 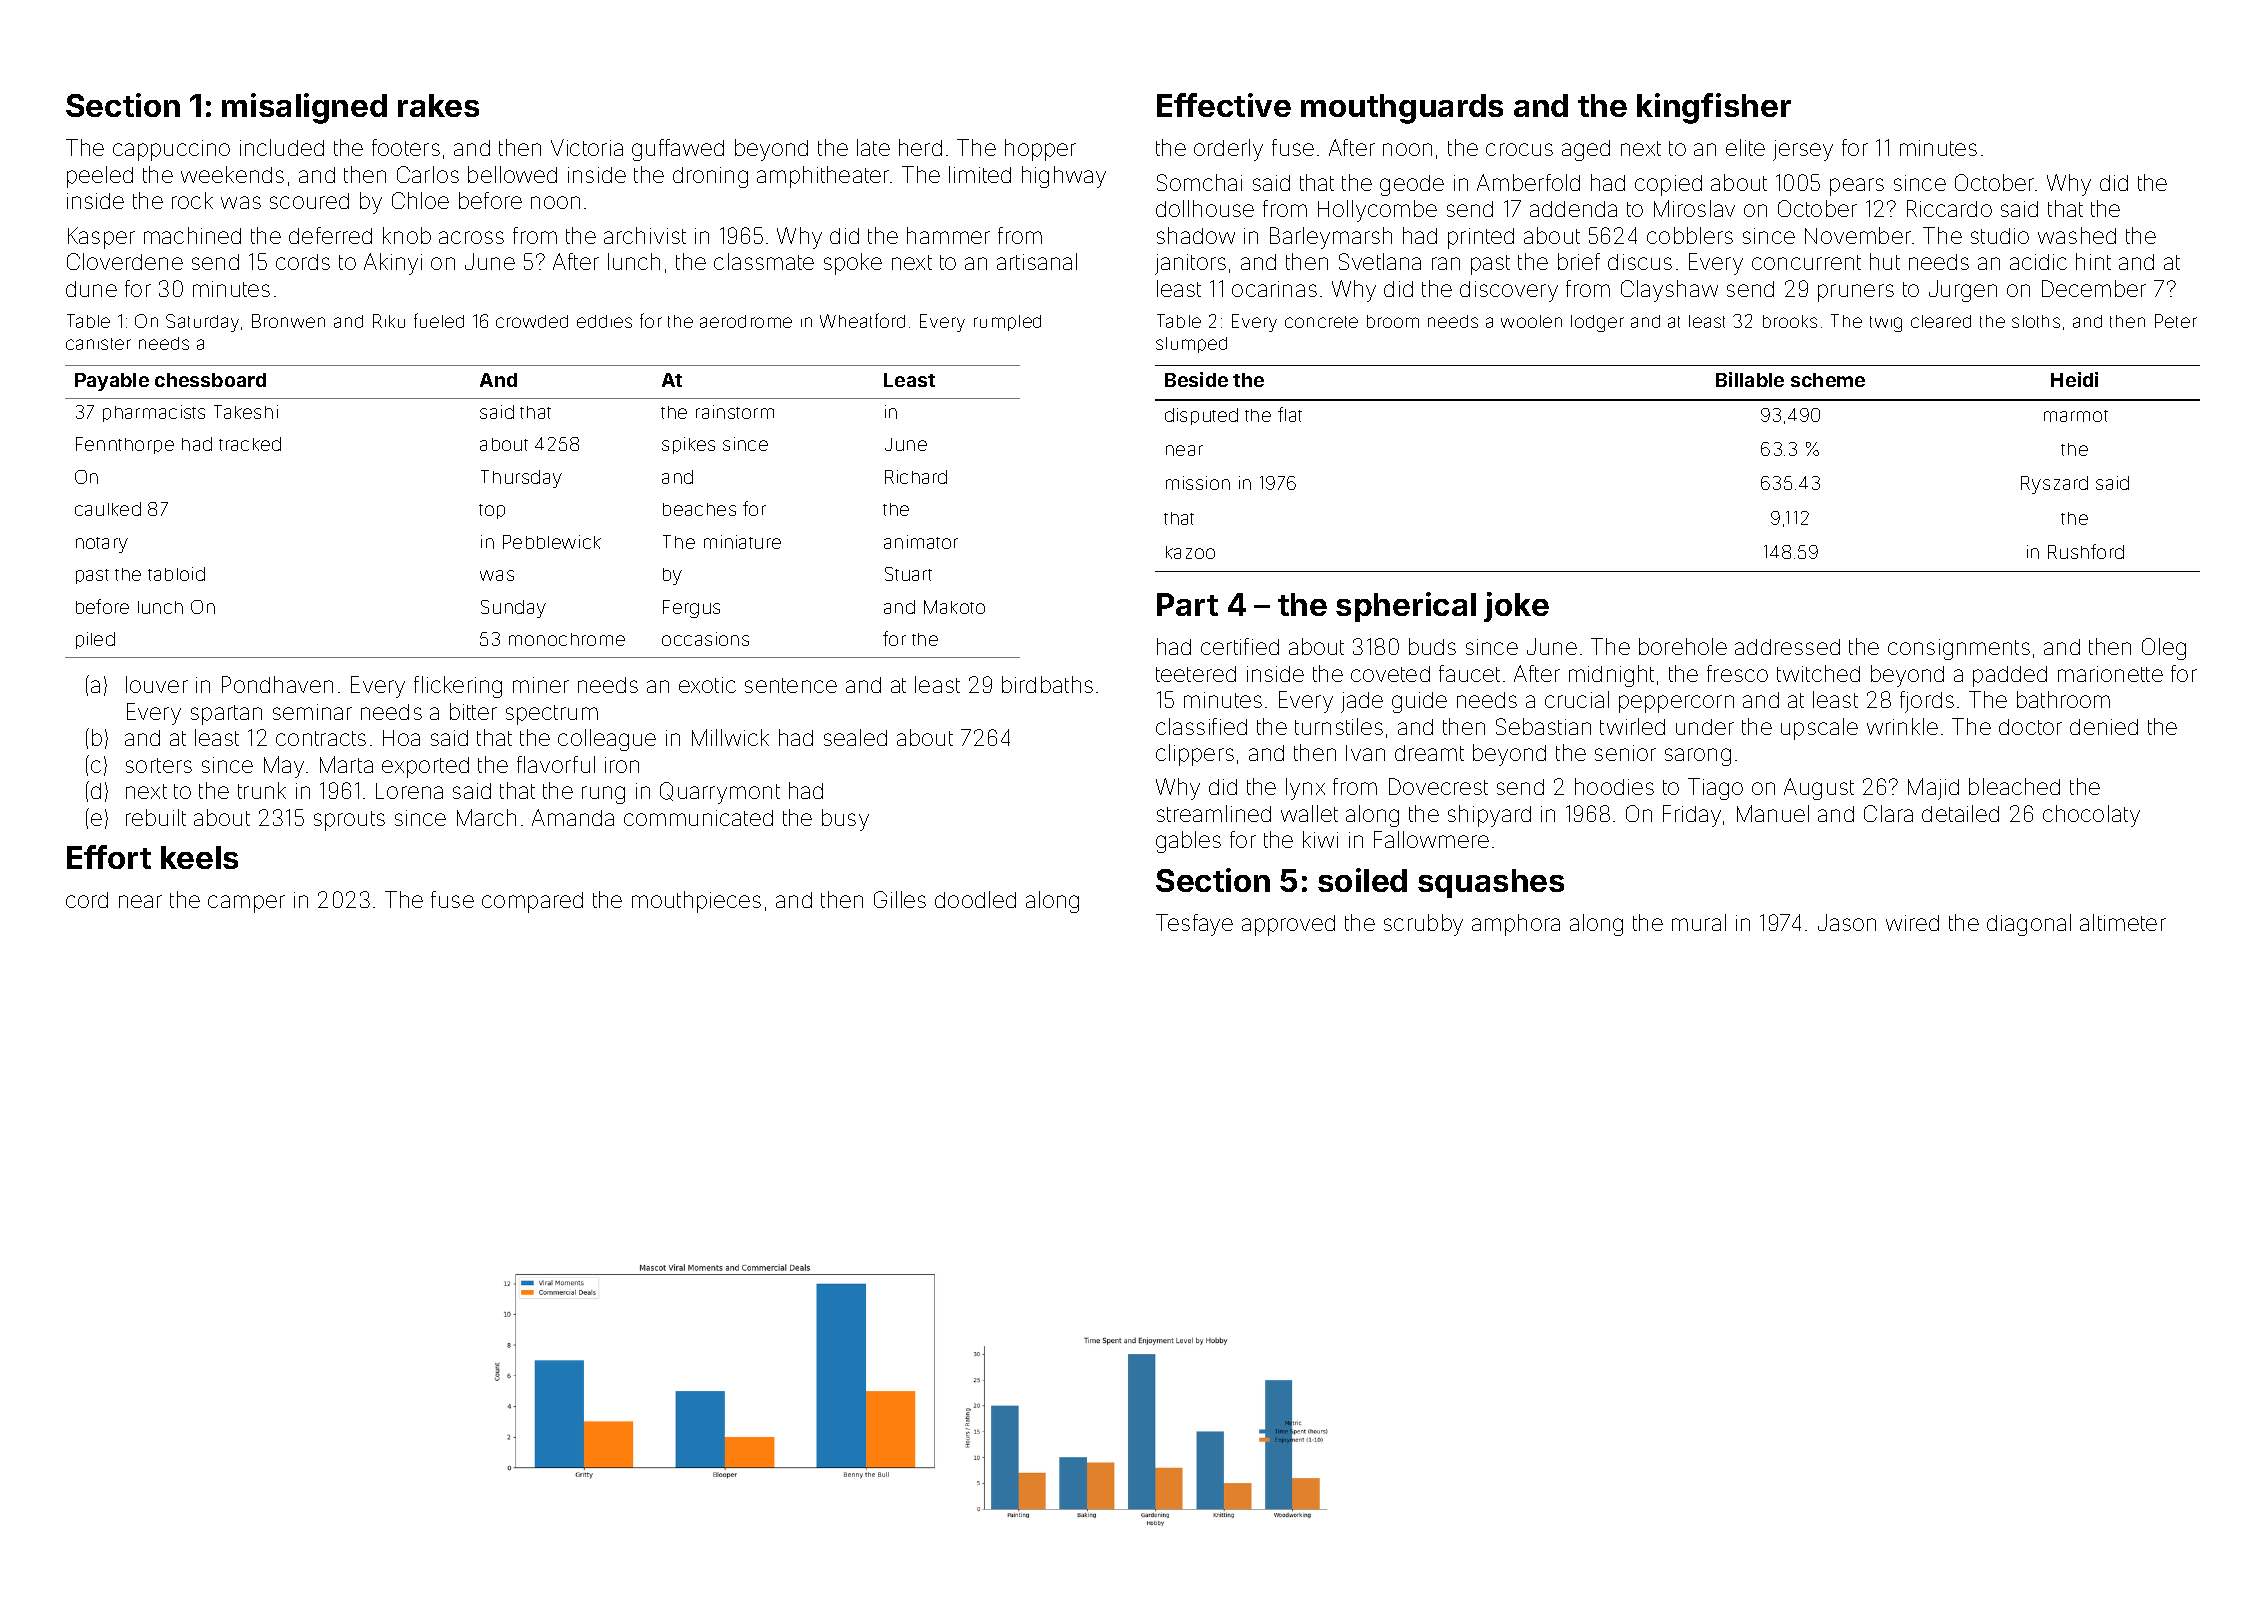 What do you see at coordinates (2054, 485) in the page?
I see `Ryszard` at bounding box center [2054, 485].
